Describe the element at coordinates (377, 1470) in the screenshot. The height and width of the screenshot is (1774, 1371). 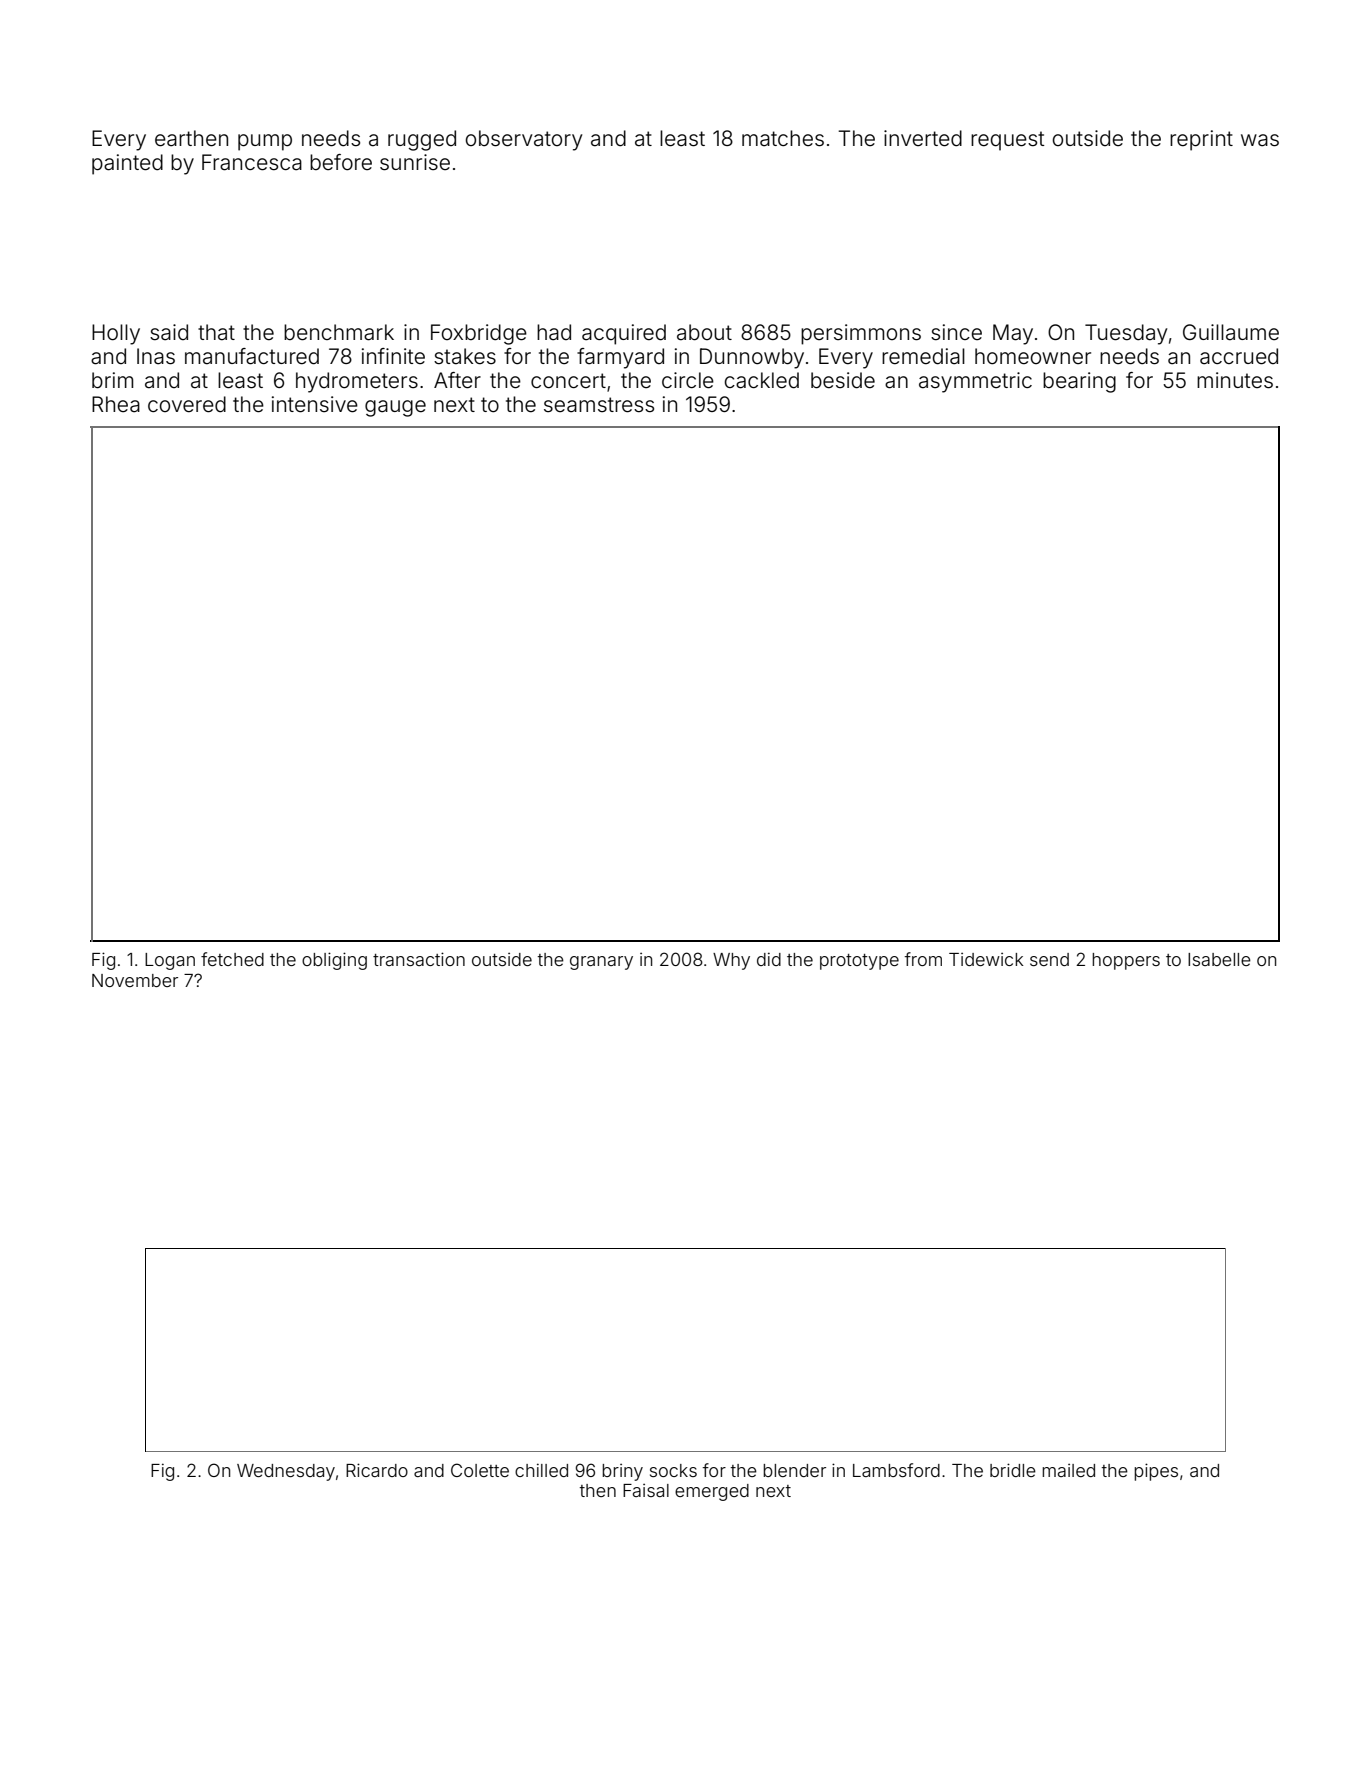
I see `Ricardo` at that location.
